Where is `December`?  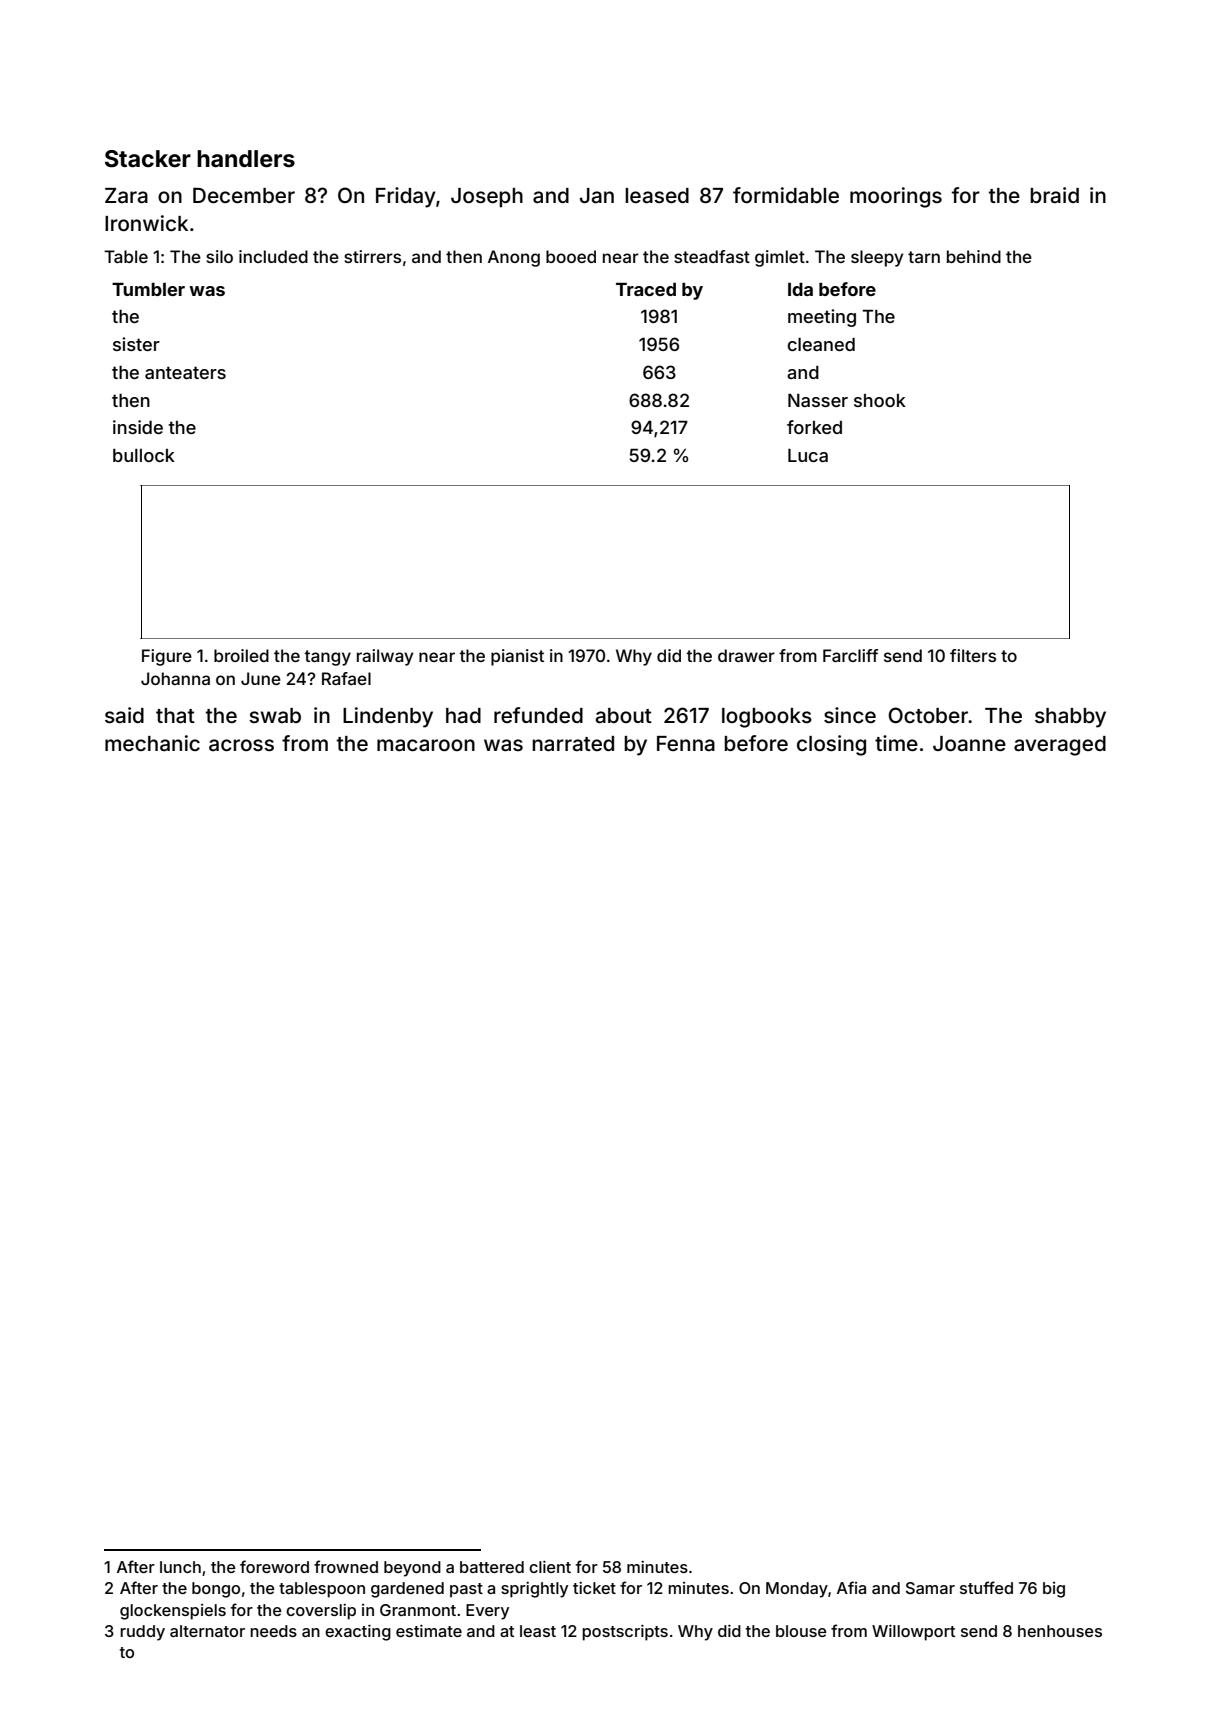
December is located at coordinates (244, 195).
